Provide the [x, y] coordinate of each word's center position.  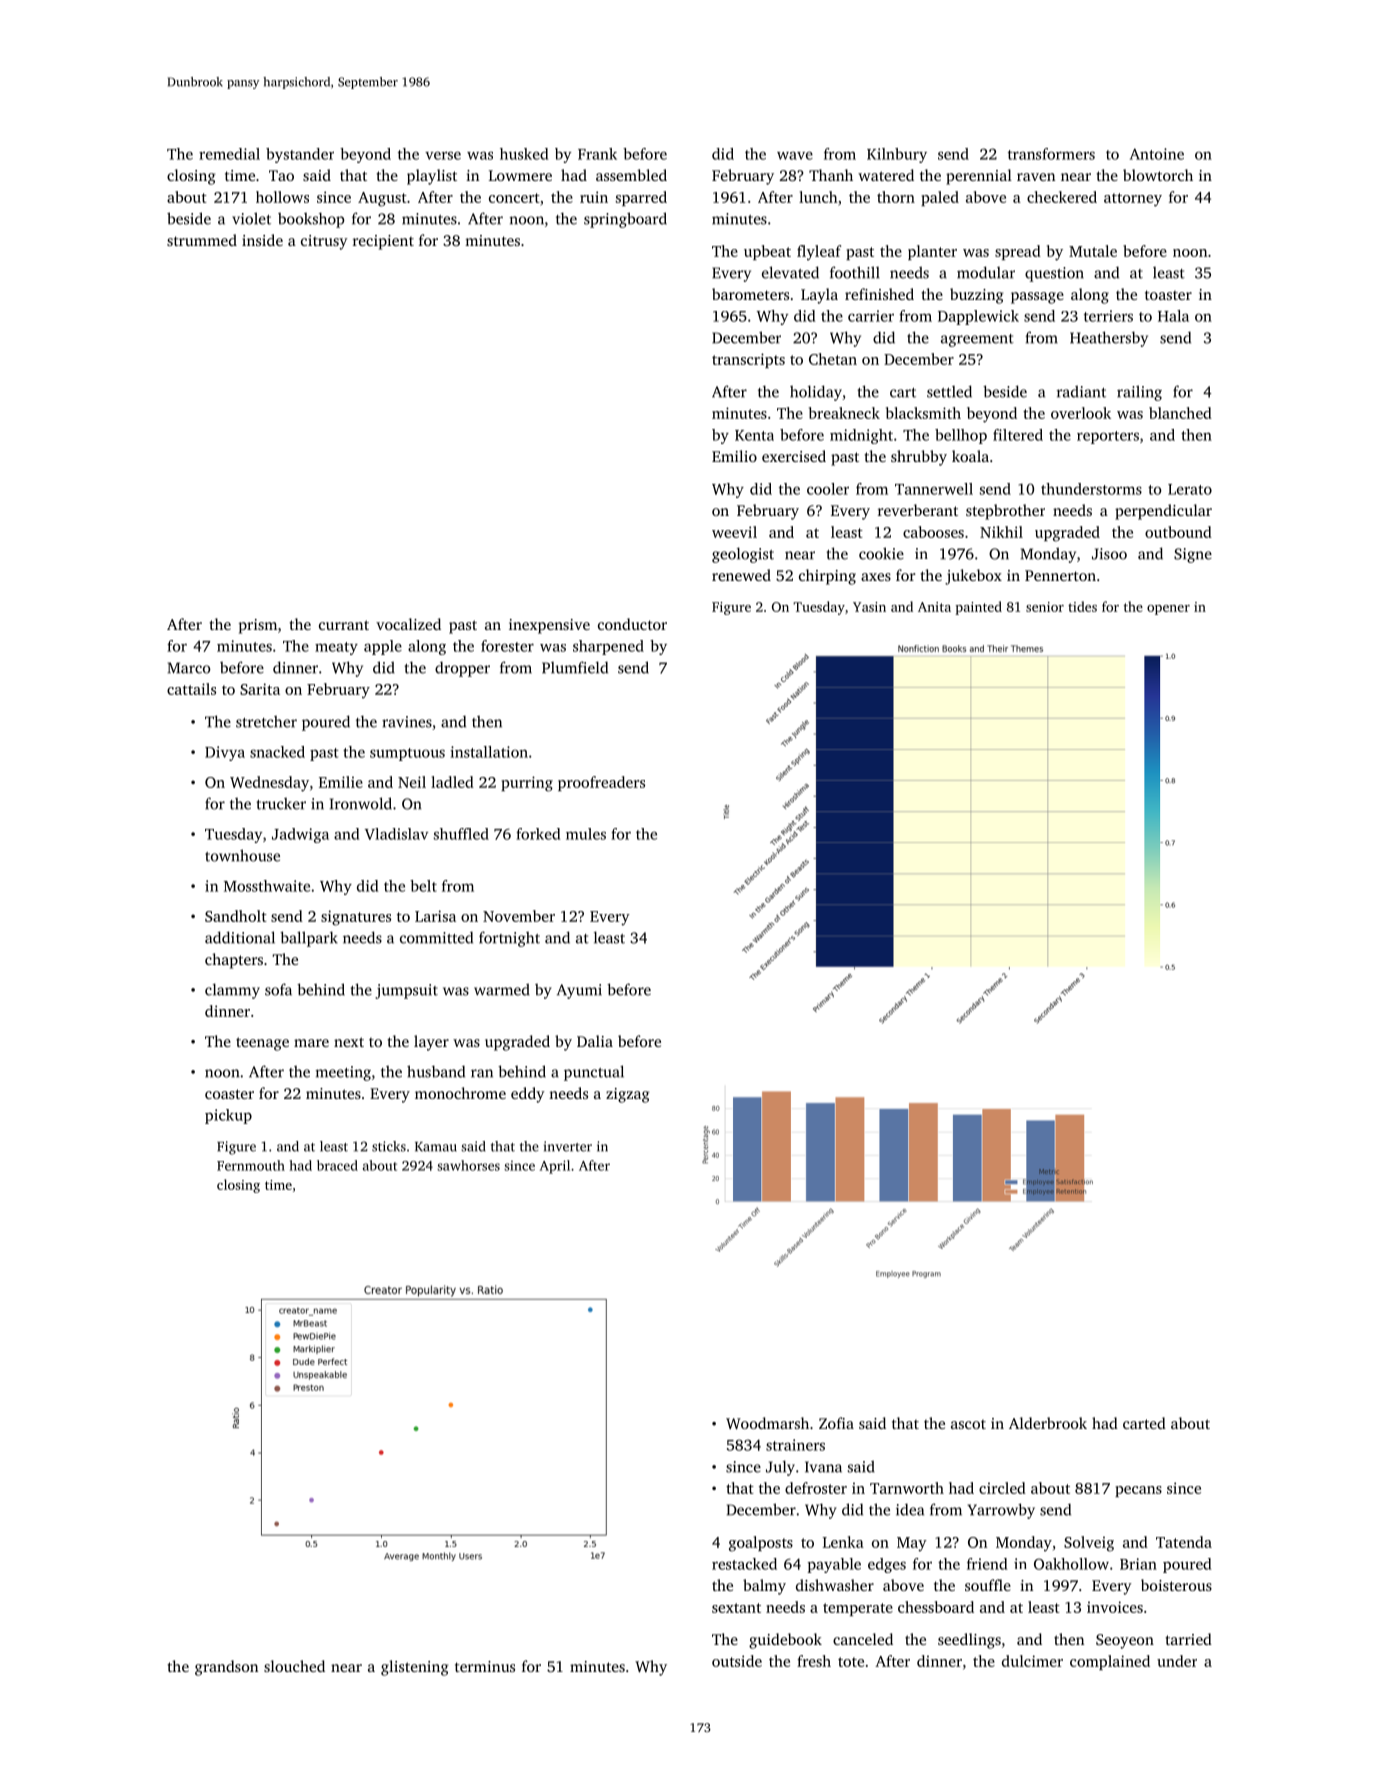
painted [978, 608]
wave [795, 155]
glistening [414, 1668]
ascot [968, 1424]
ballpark [309, 939]
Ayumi [579, 991]
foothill [855, 272]
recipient [383, 242]
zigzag [627, 1095]
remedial [229, 154]
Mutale [1093, 251]
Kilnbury [897, 155]
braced [337, 1165]
